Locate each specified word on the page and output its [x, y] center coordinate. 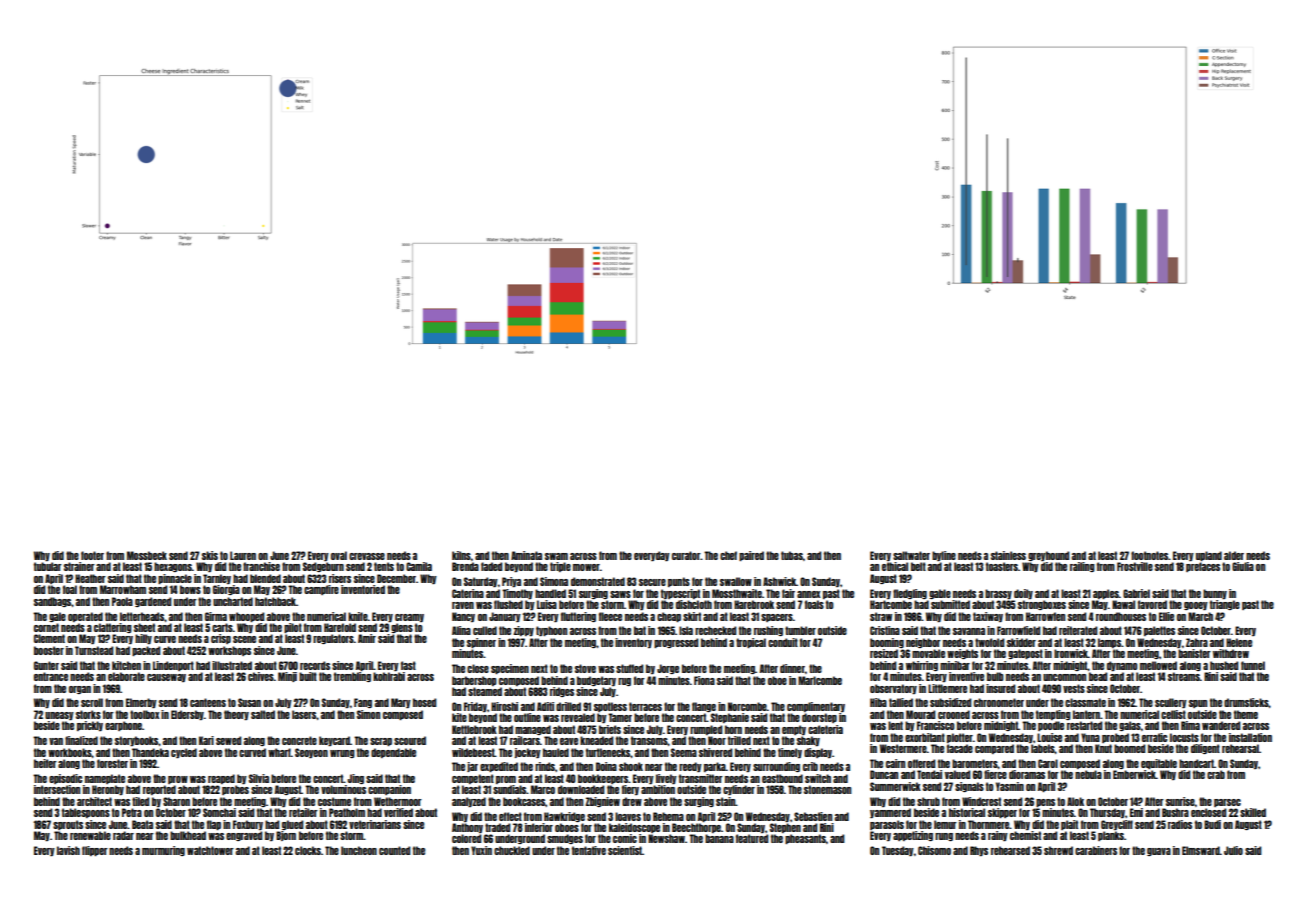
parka [715, 767]
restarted [1084, 725]
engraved [244, 836]
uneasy [59, 716]
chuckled [512, 850]
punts [679, 582]
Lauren [243, 555]
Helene [1239, 642]
